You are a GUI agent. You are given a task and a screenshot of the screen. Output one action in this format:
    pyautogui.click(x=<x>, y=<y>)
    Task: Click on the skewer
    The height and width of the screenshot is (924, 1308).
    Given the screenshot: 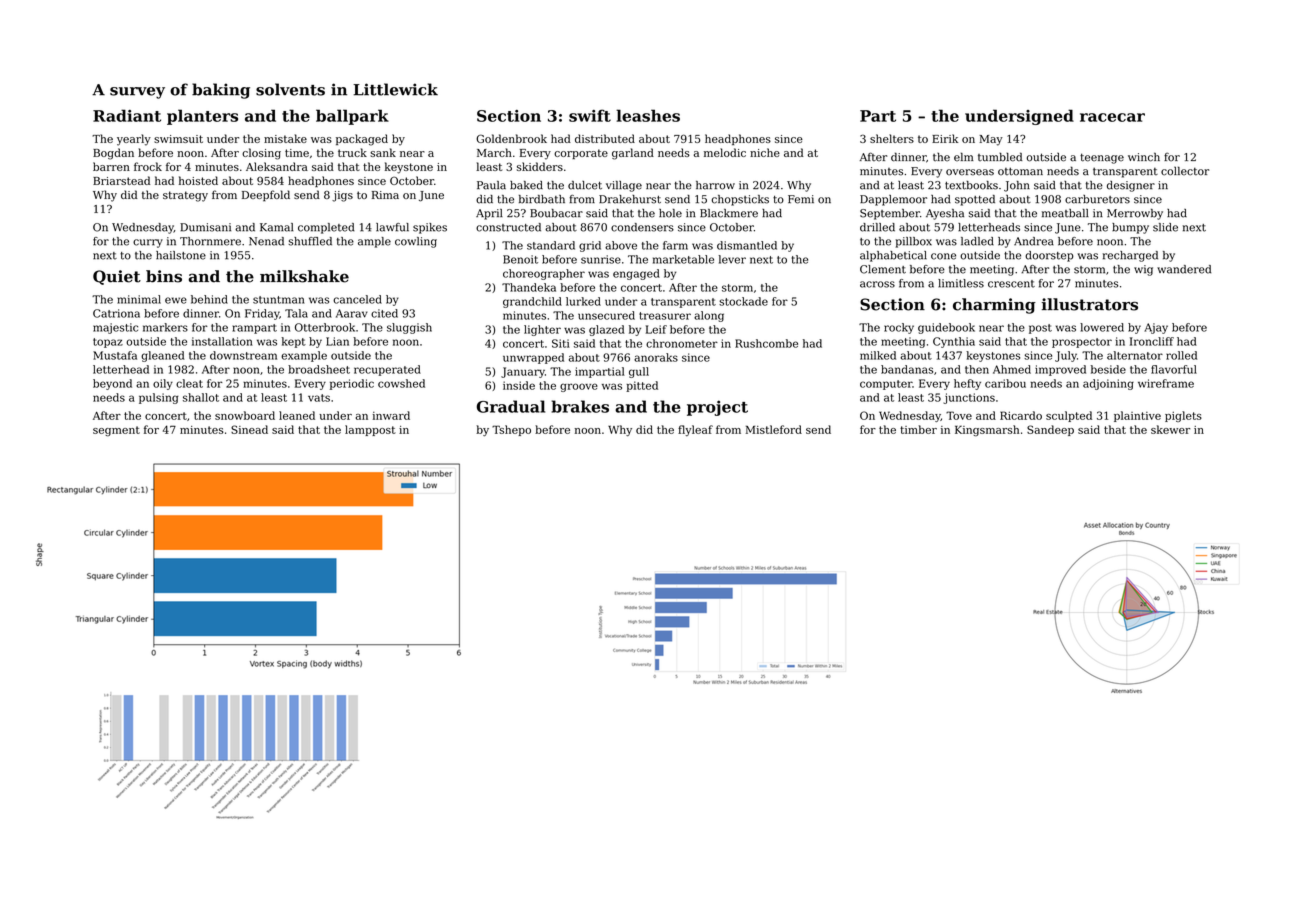 What is the action you would take?
    pyautogui.click(x=1170, y=429)
